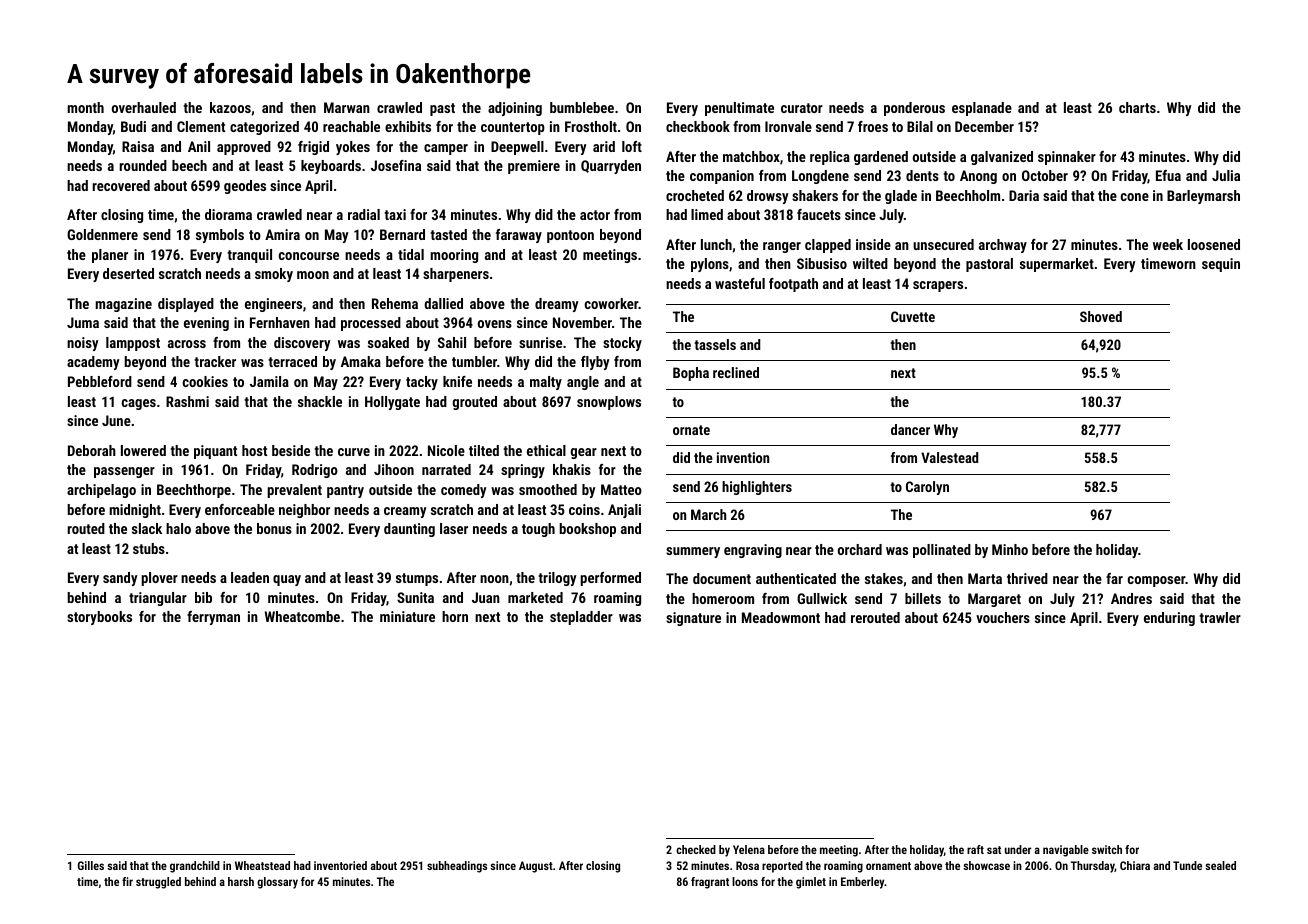  I want to click on Gilles, so click(91, 865).
